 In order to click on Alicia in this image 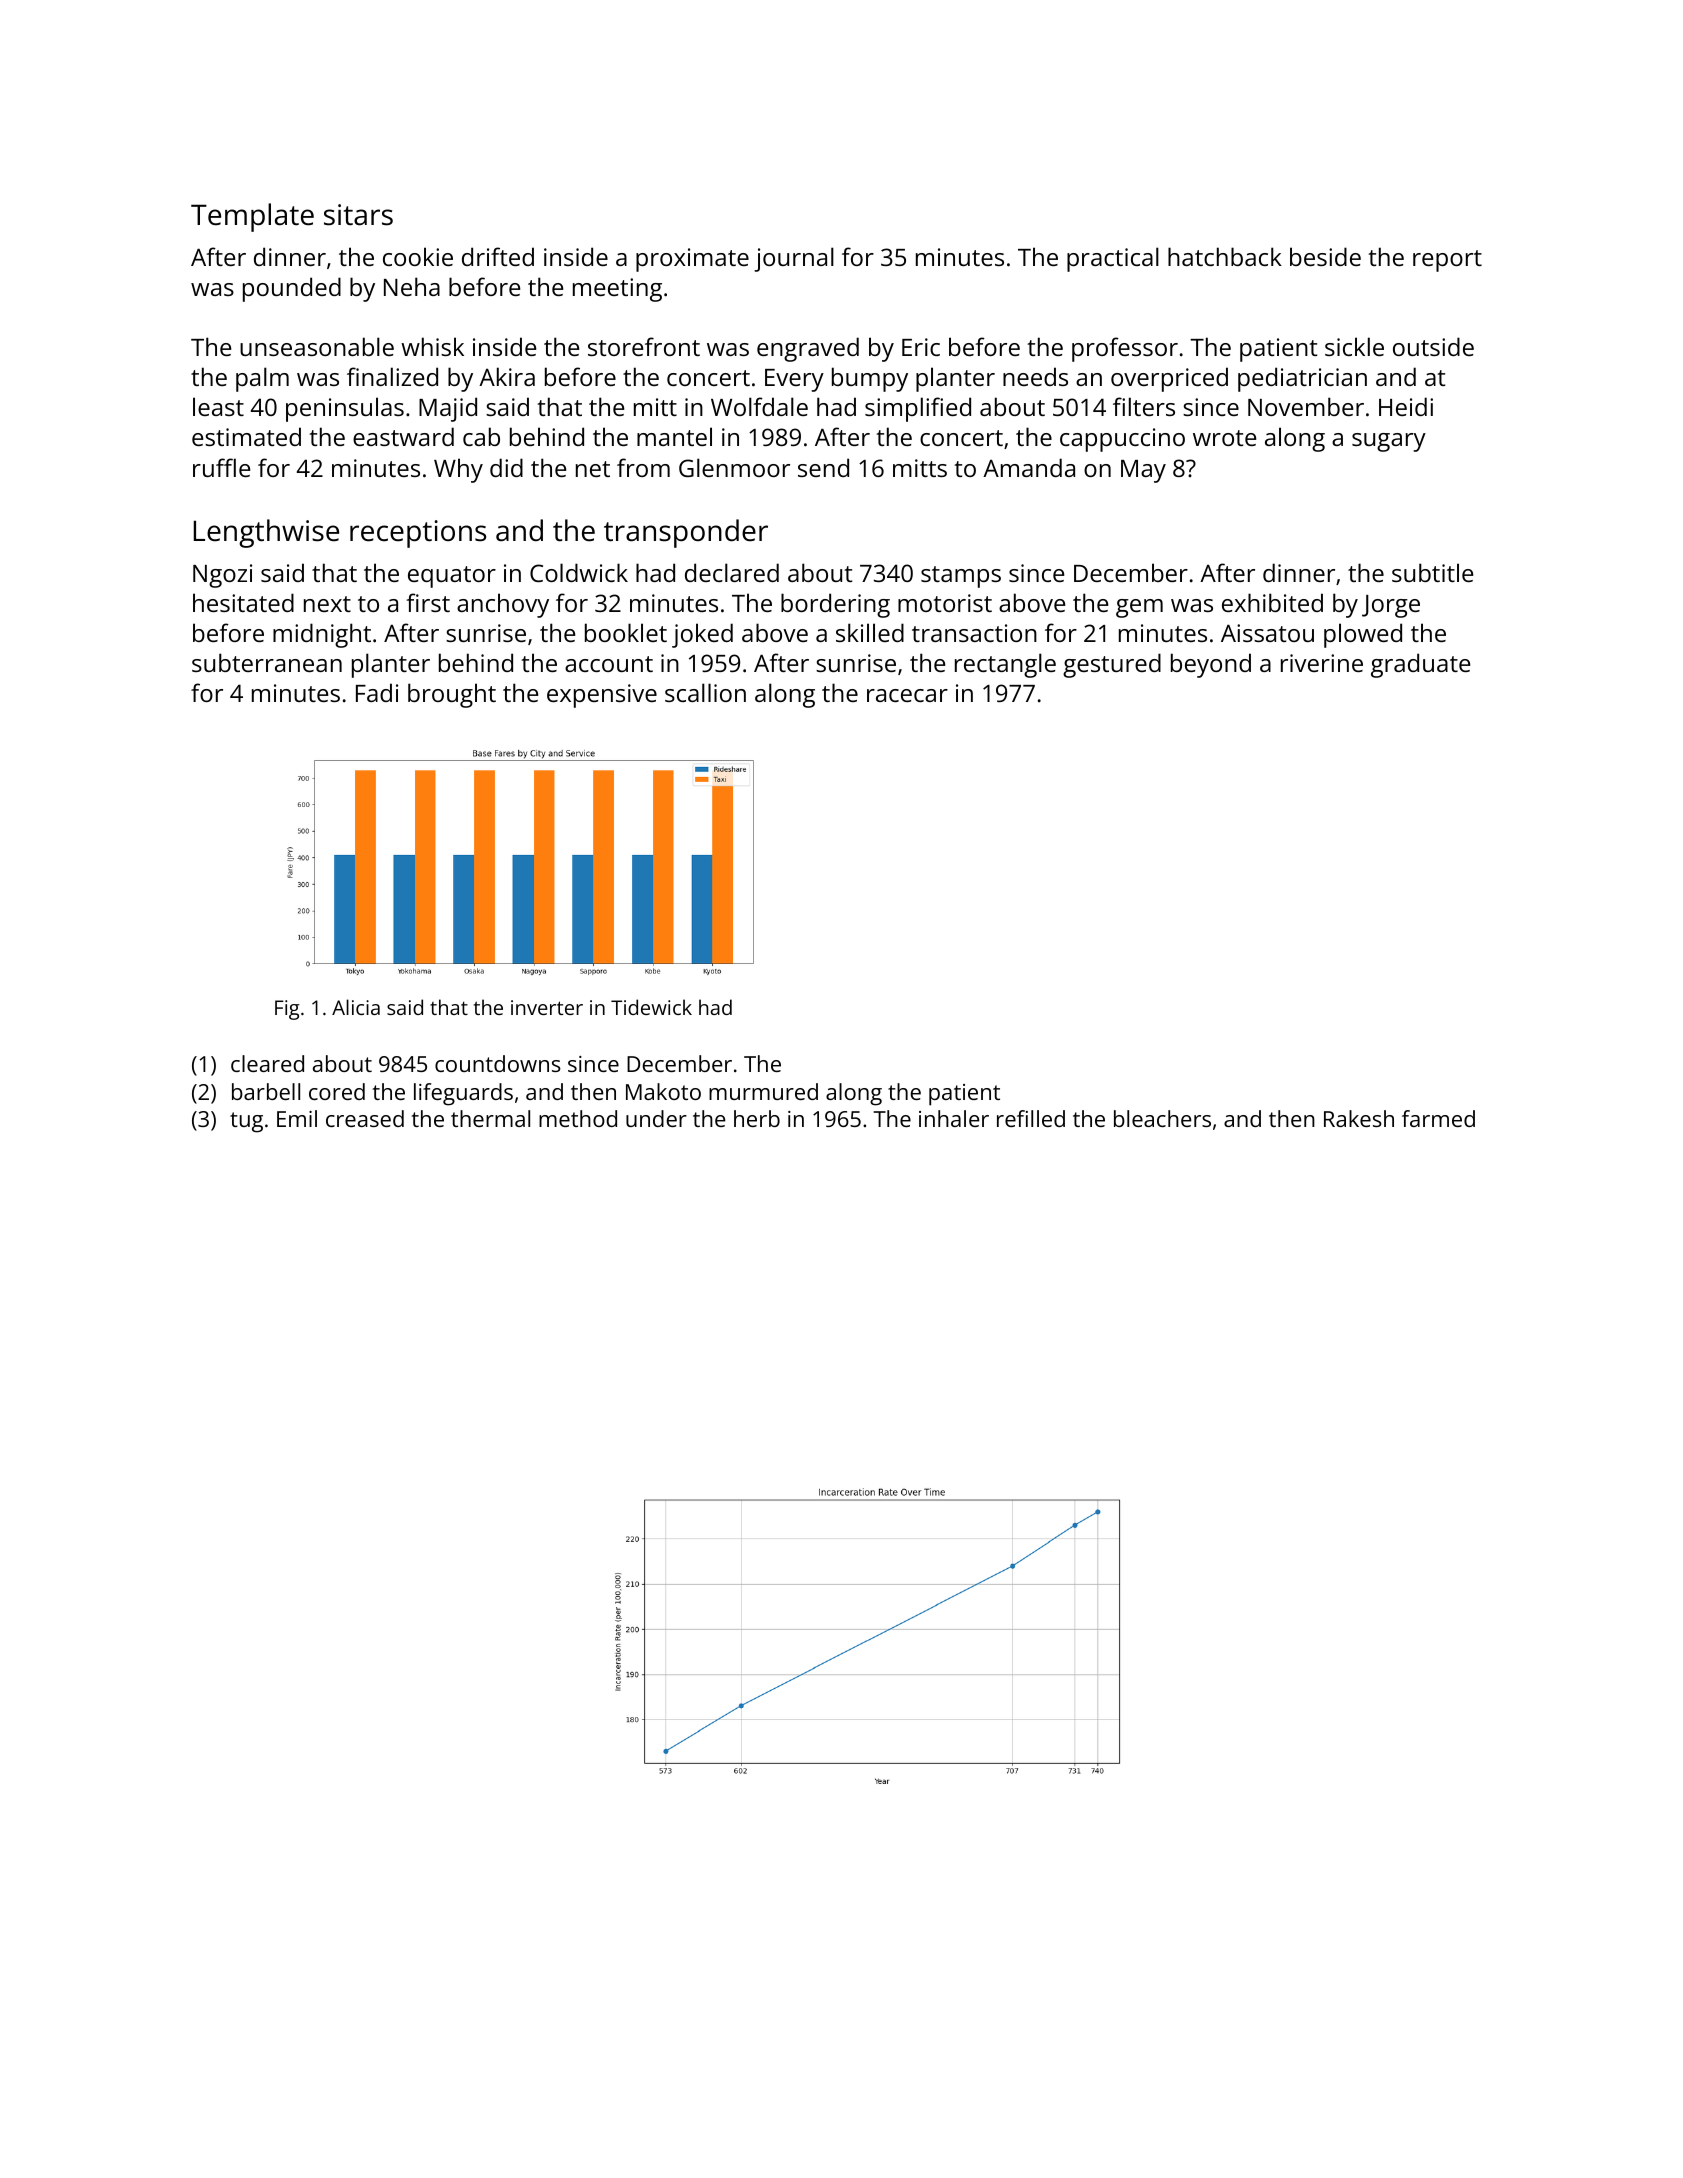, I will do `click(356, 1007)`.
